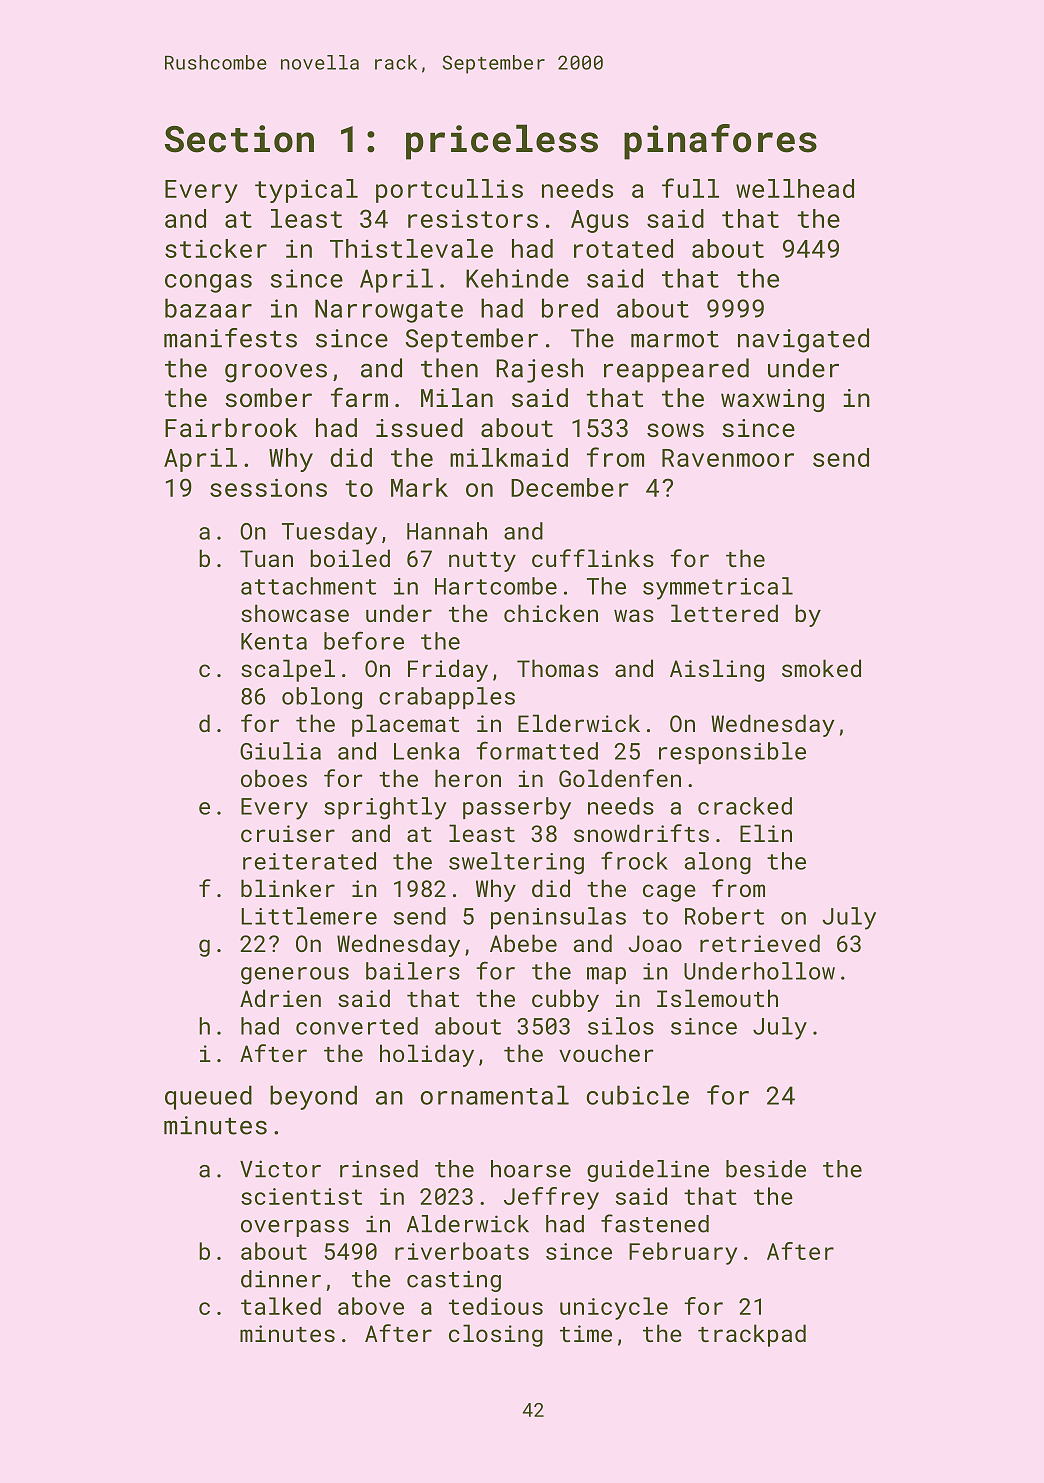  I want to click on snowdrifts, so click(641, 833).
